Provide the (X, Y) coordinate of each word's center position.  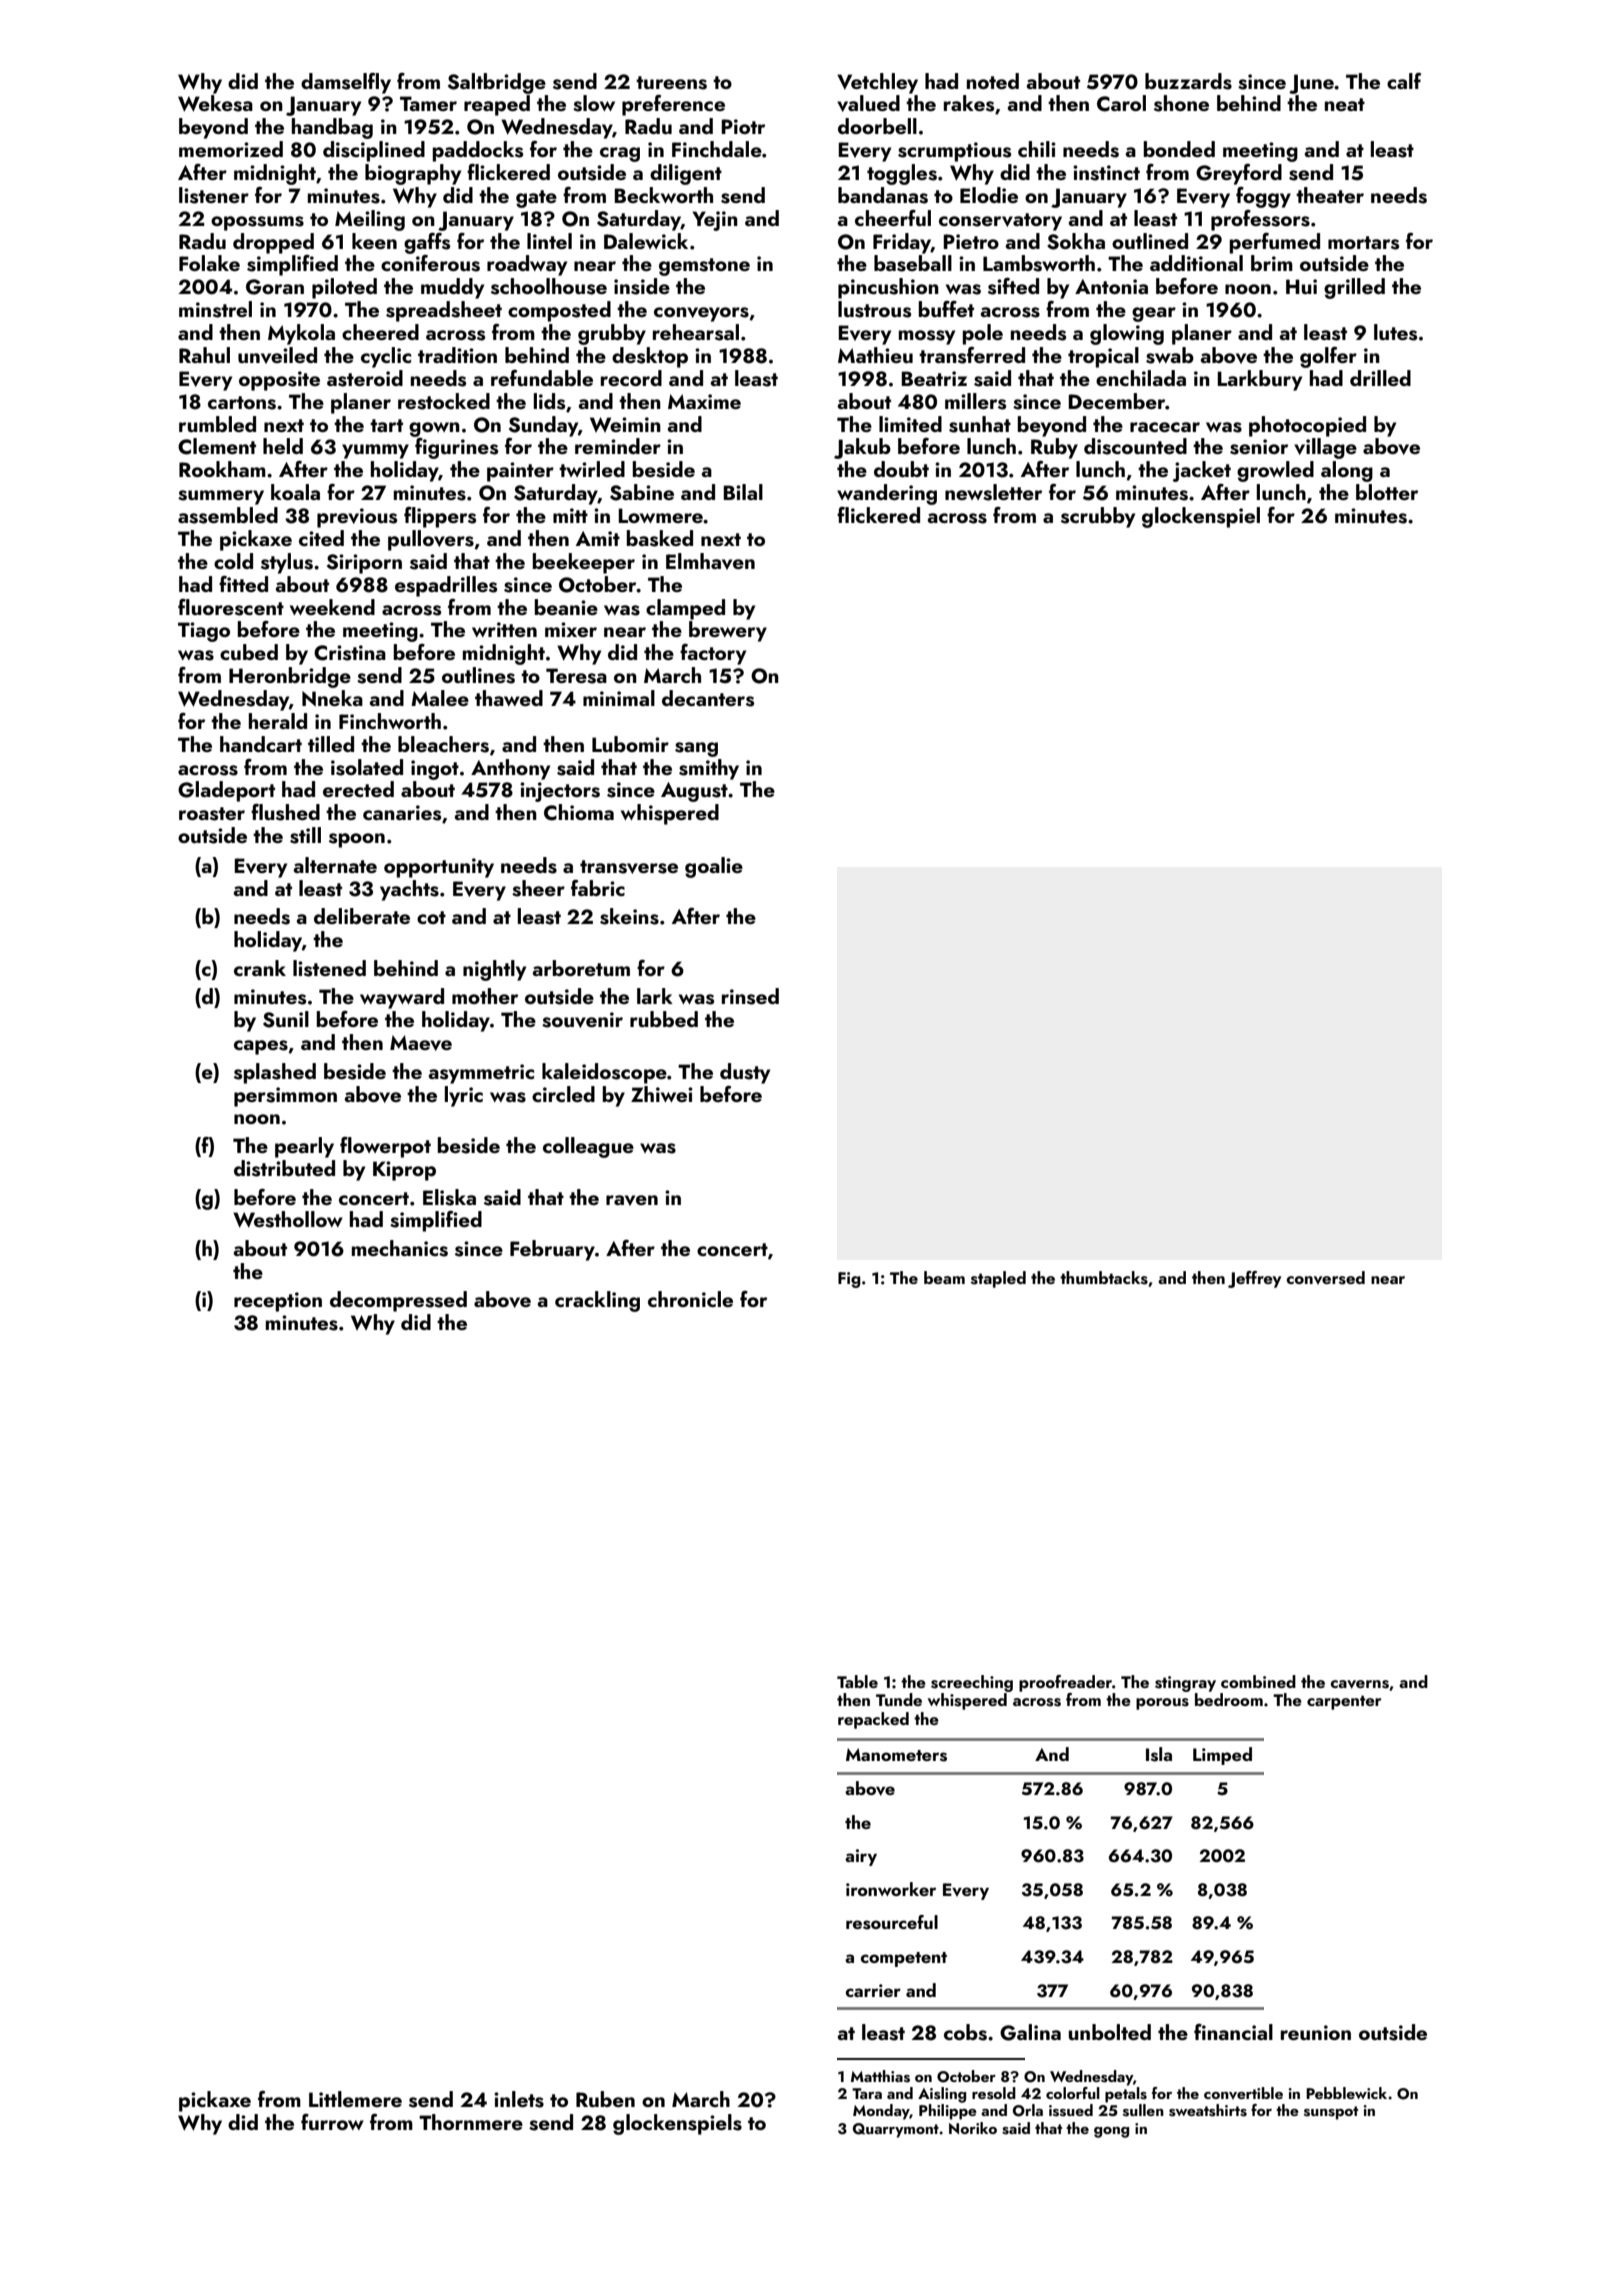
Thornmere (471, 2122)
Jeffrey (1254, 1279)
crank (260, 968)
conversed (1326, 1278)
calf (1404, 81)
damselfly (346, 83)
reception (278, 1302)
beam (944, 1277)
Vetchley (877, 83)
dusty (745, 1073)
